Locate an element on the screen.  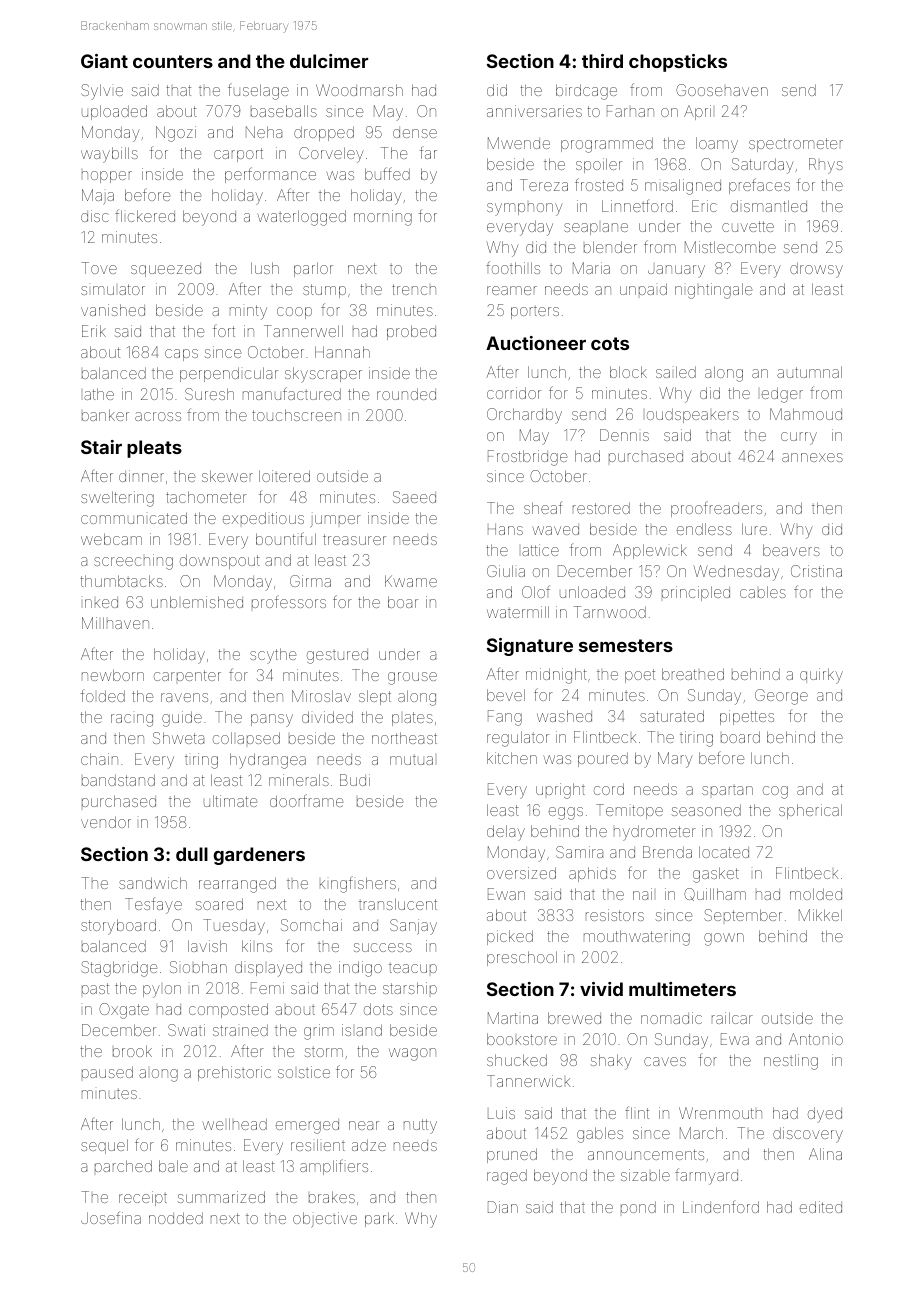
Neha is located at coordinates (264, 132).
